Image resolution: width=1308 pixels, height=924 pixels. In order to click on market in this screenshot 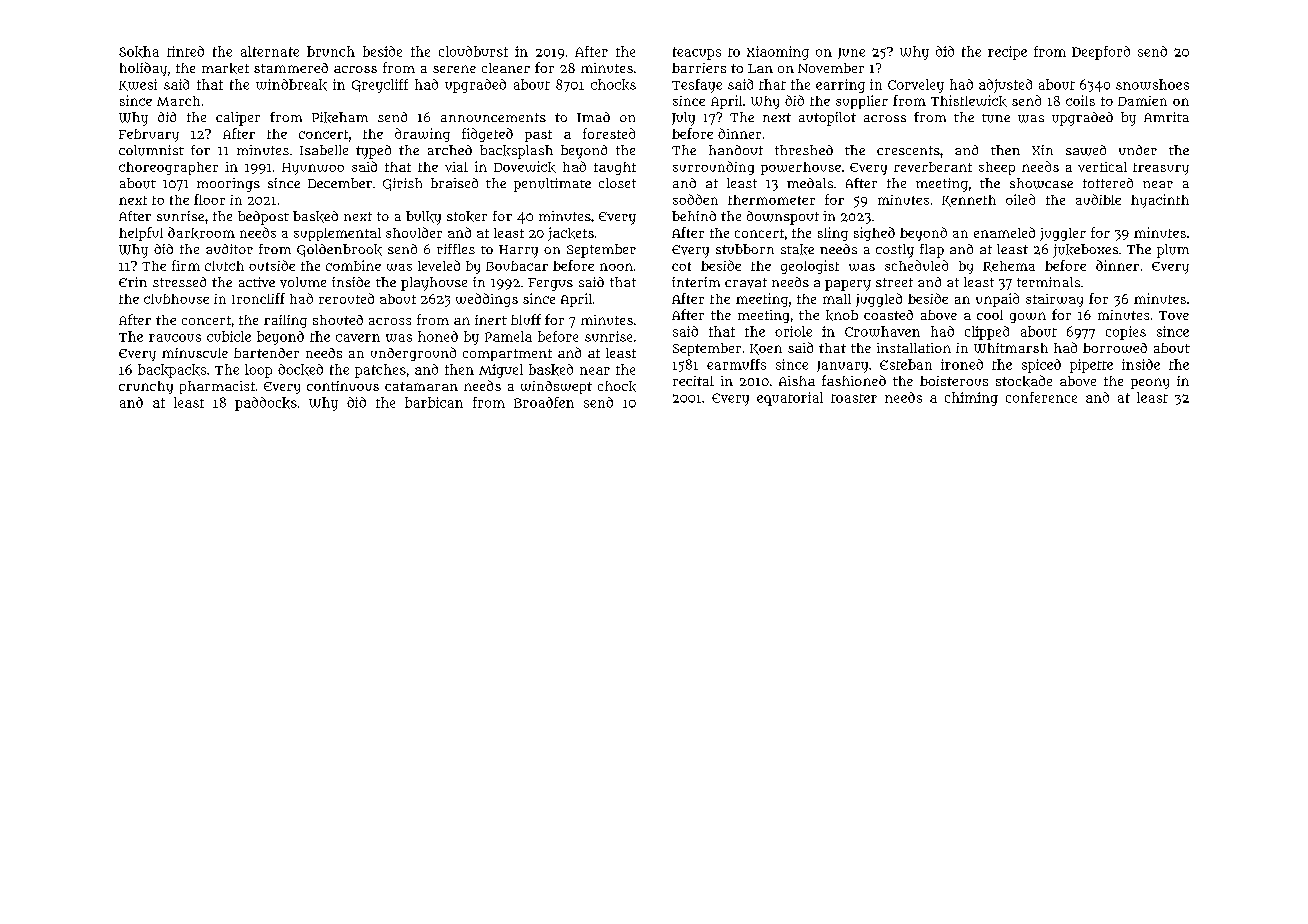, I will do `click(225, 68)`.
